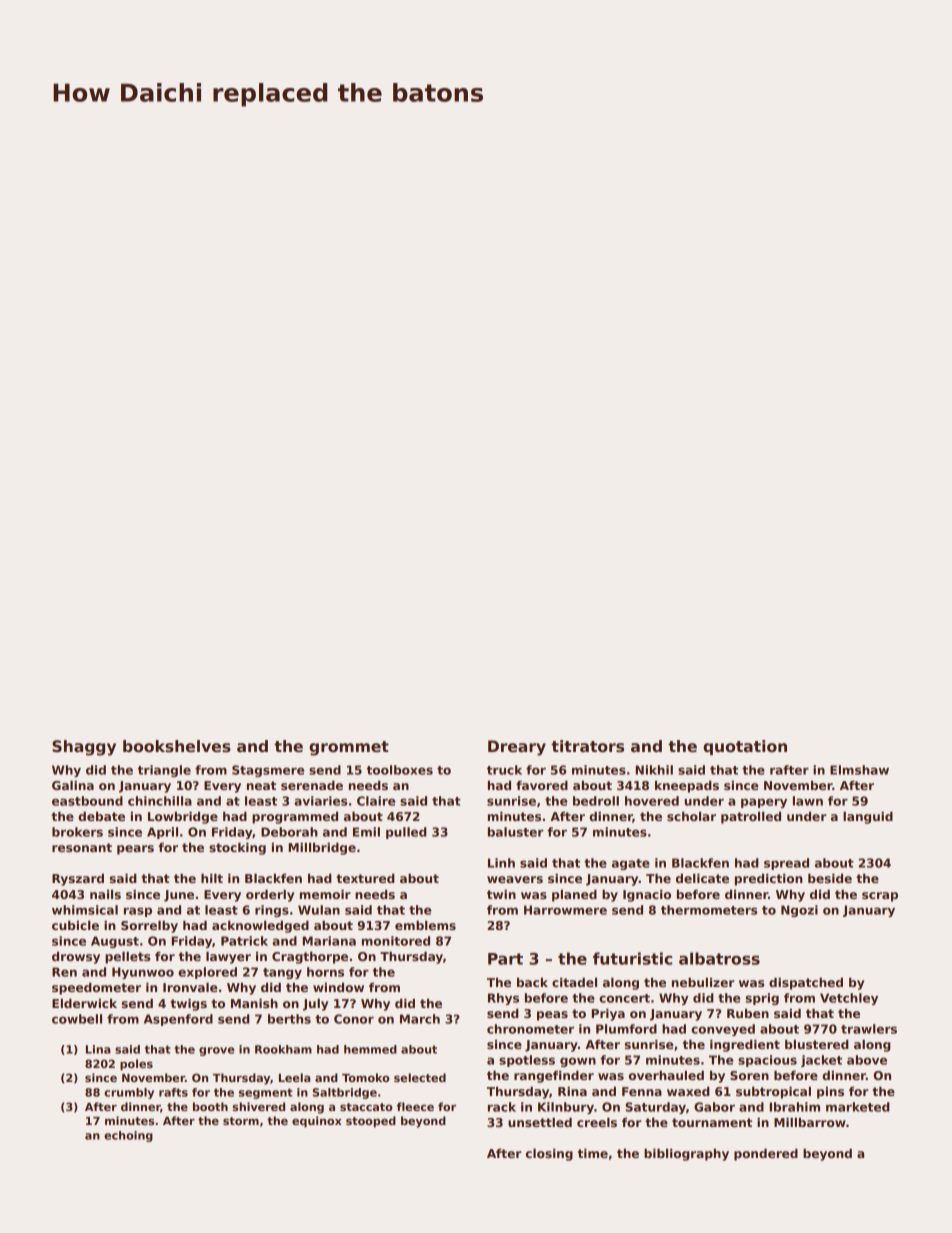 The image size is (952, 1233). What do you see at coordinates (654, 770) in the document?
I see `Nikhil` at bounding box center [654, 770].
